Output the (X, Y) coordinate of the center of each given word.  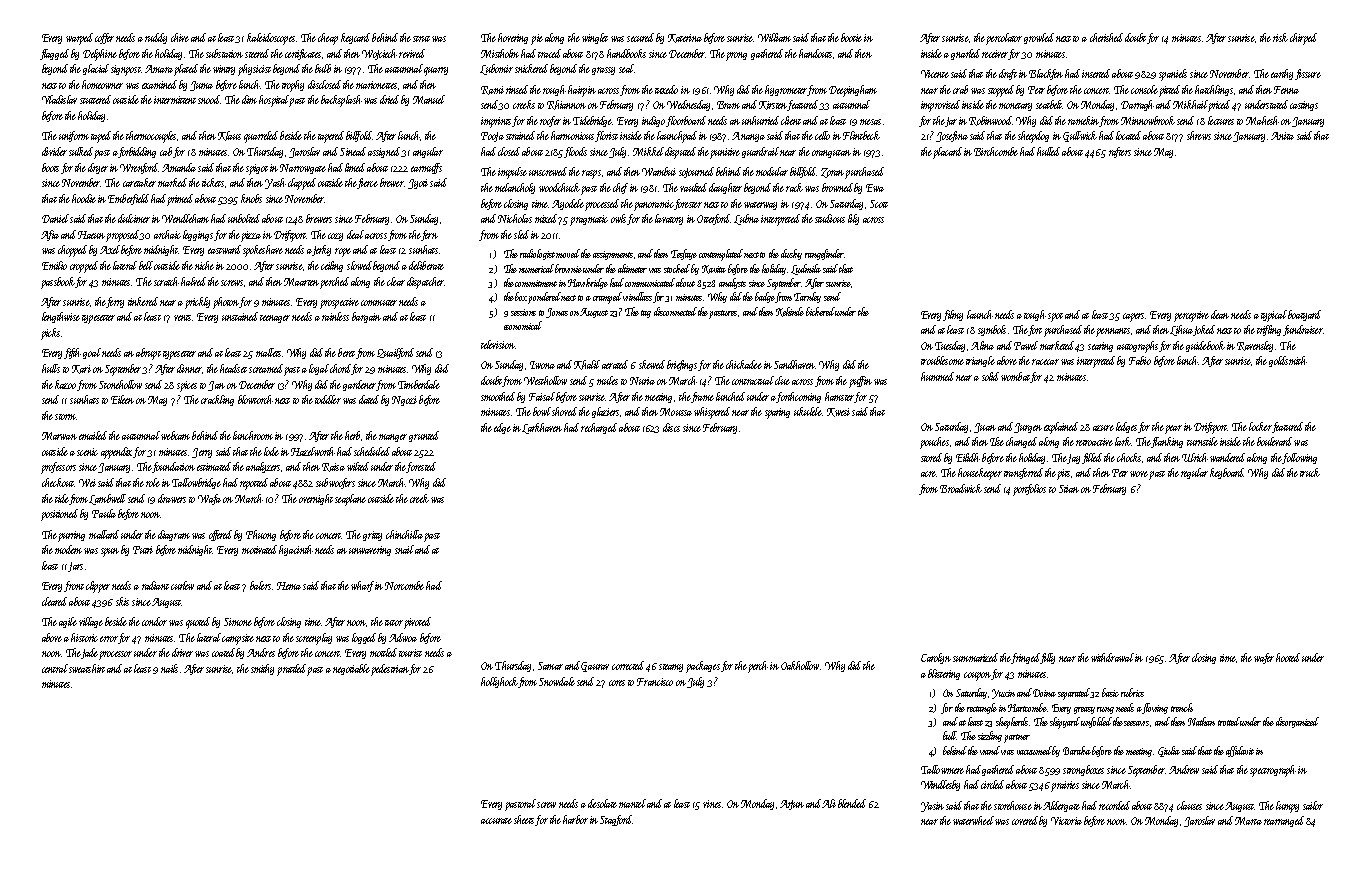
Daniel (55, 218)
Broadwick (961, 488)
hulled (1048, 151)
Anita (1282, 136)
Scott (879, 204)
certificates (303, 54)
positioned (59, 515)
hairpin (582, 91)
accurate (496, 821)
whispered (712, 413)
